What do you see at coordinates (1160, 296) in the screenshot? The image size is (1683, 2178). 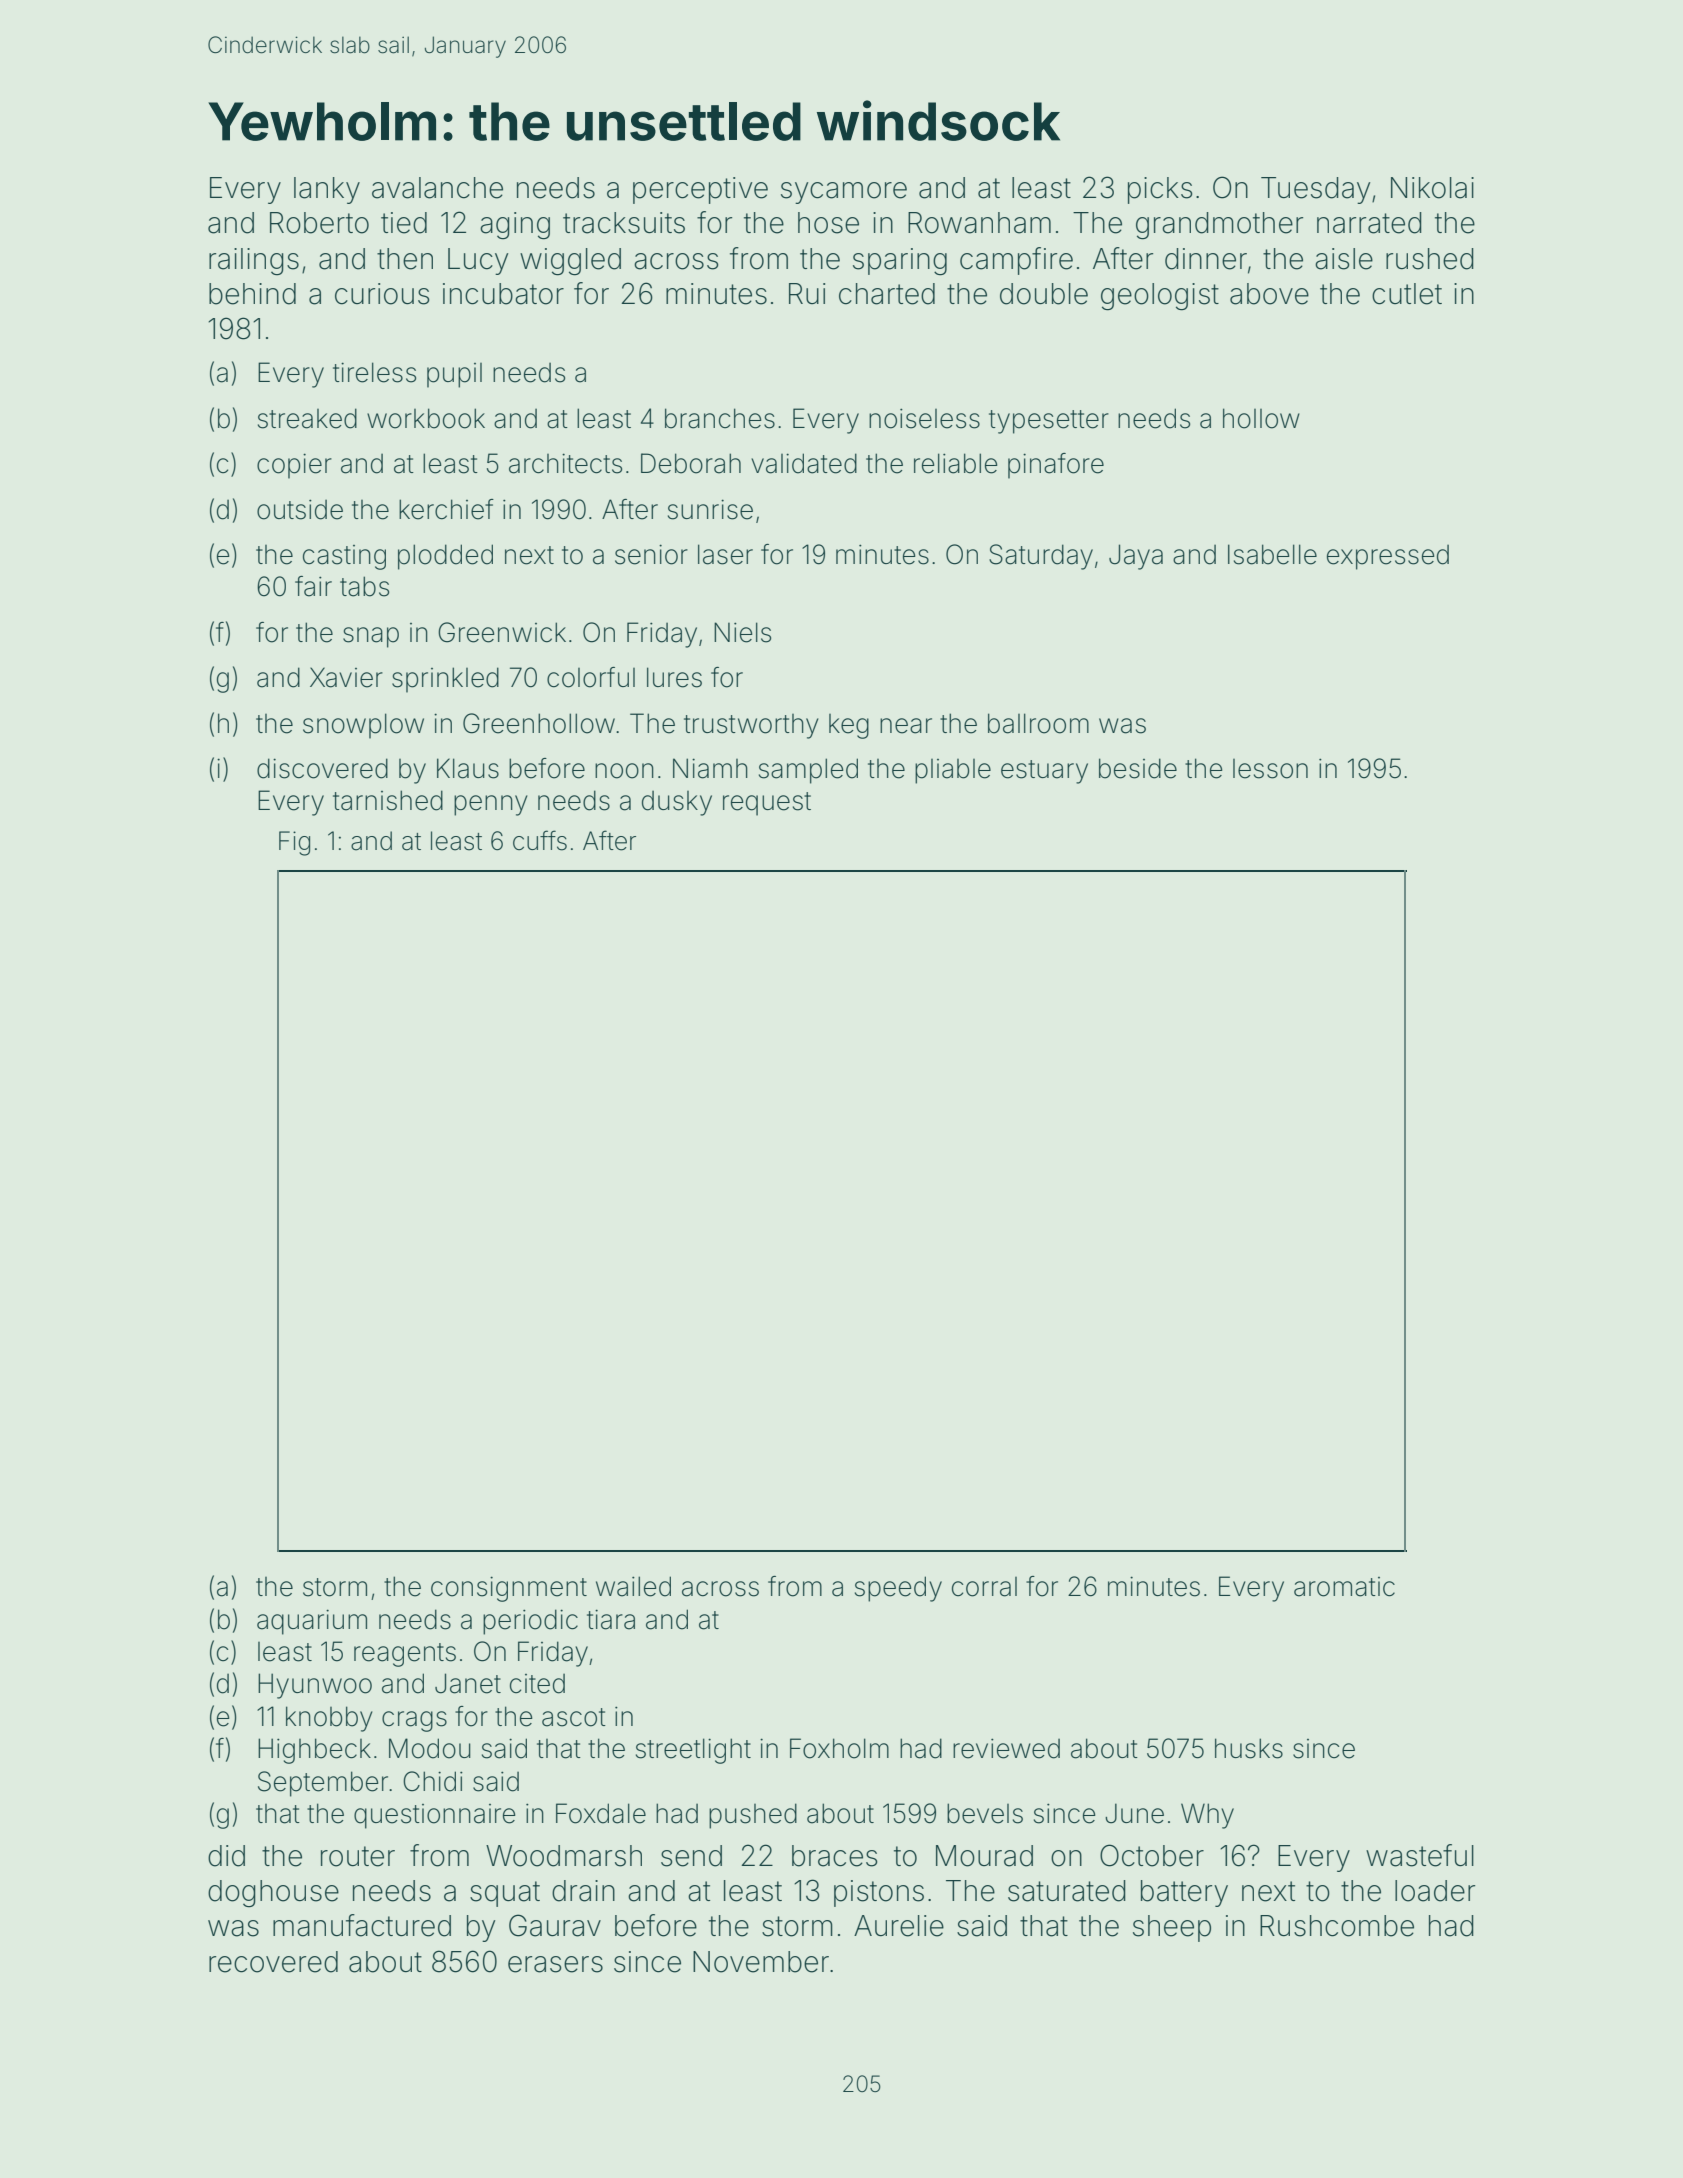 I see `geologist` at bounding box center [1160, 296].
